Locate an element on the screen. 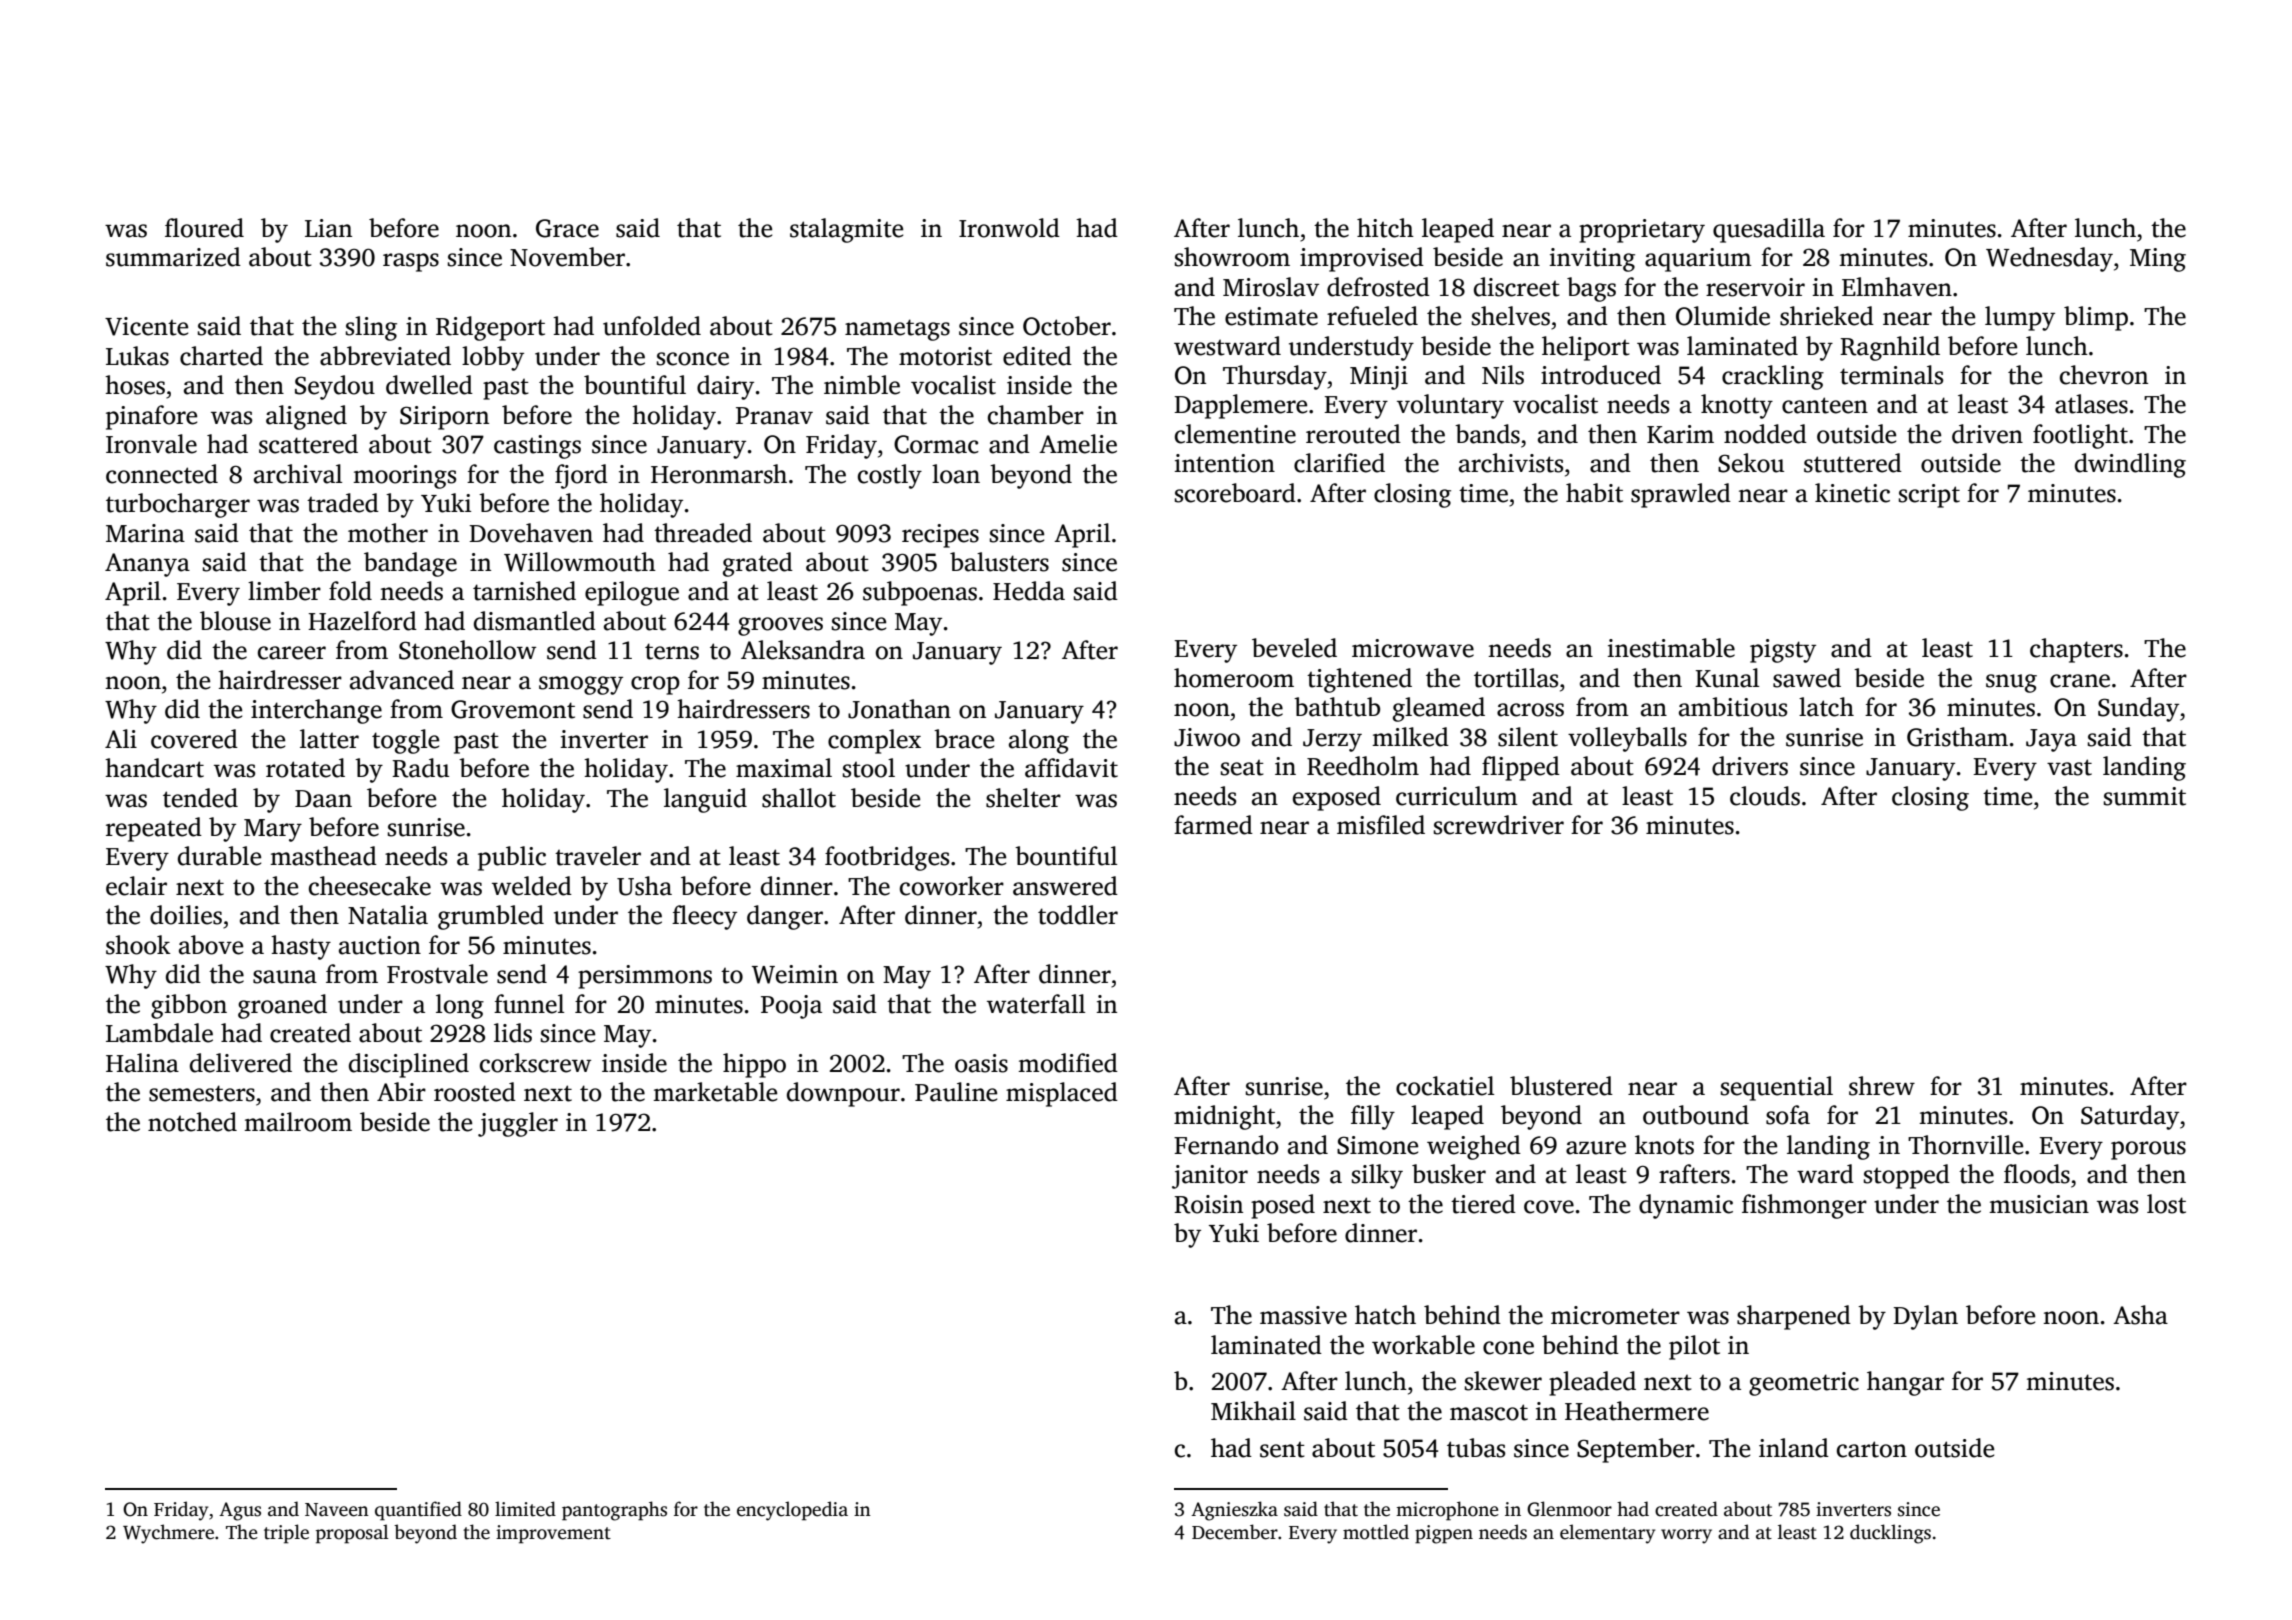 Image resolution: width=2292 pixels, height=1620 pixels. Ridgeport is located at coordinates (490, 328).
